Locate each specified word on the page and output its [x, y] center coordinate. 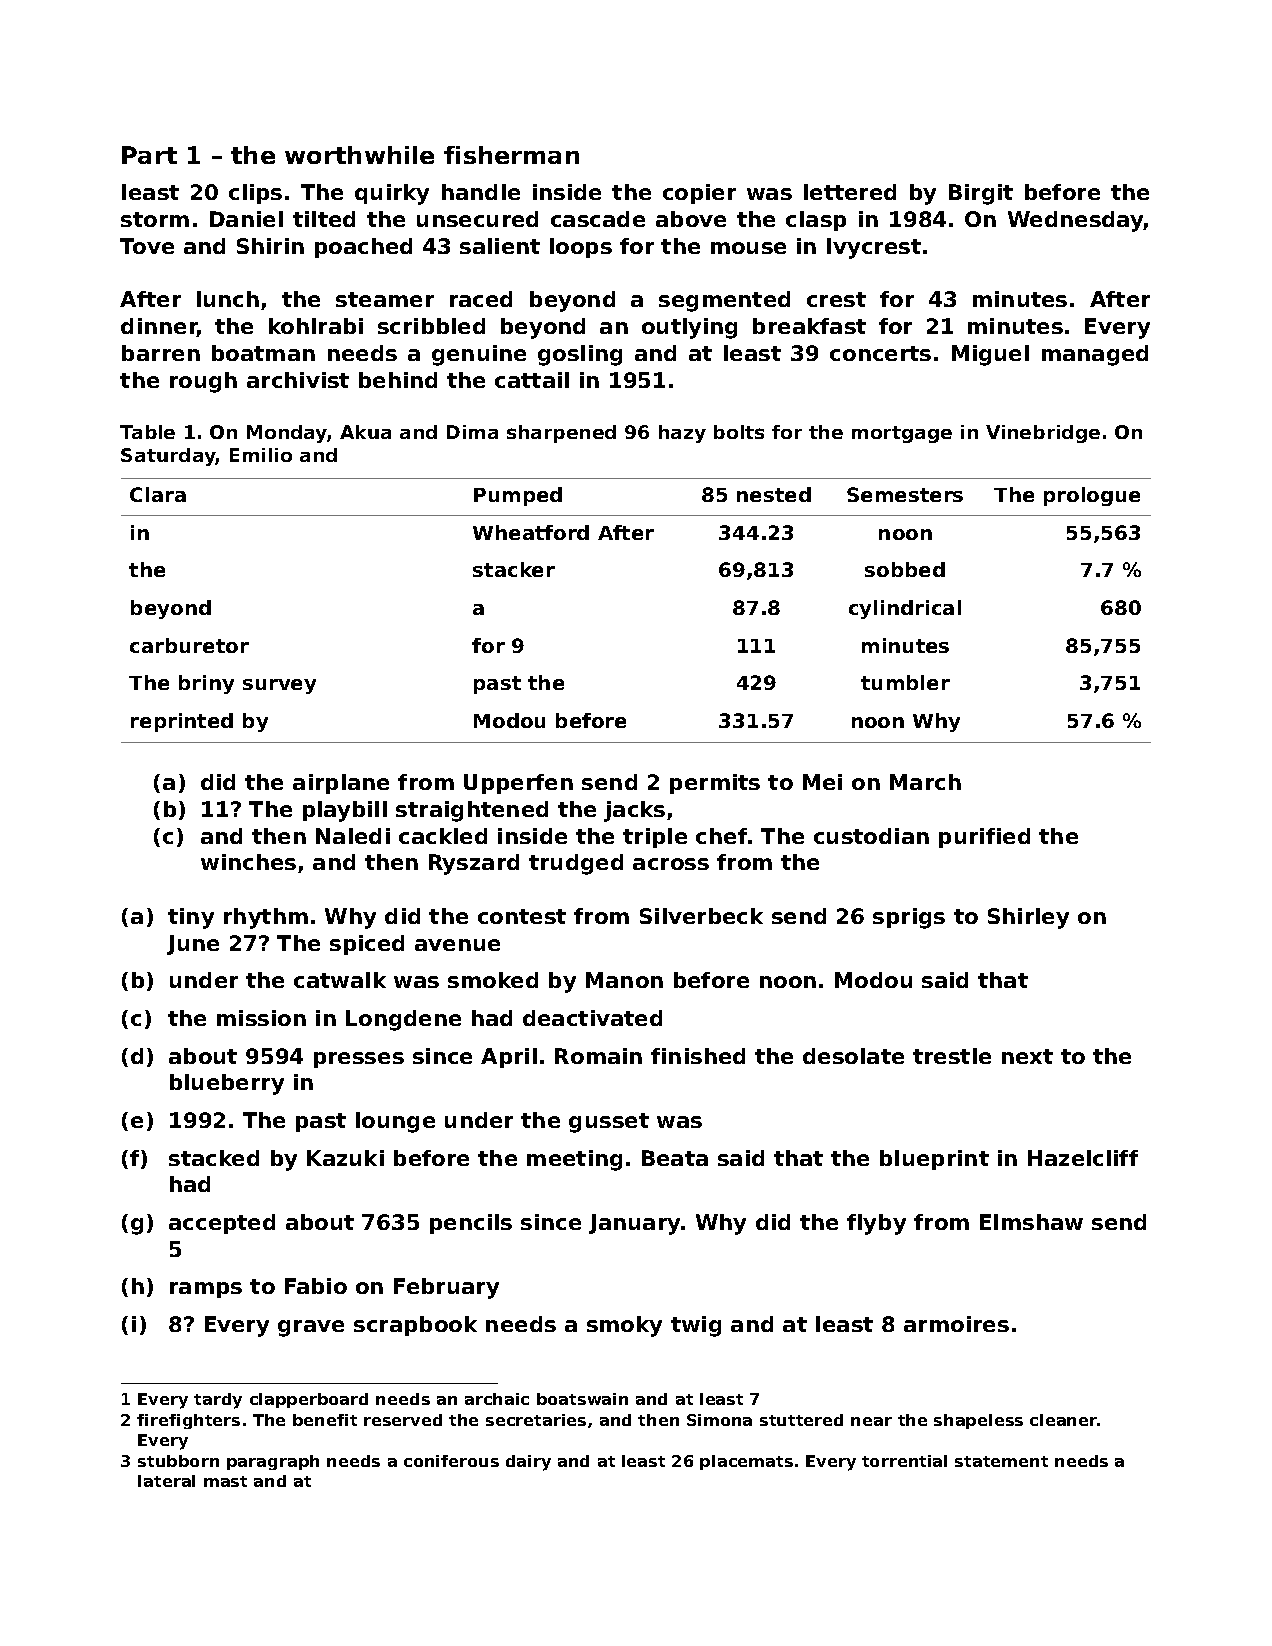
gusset [609, 1123]
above [691, 219]
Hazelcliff [1083, 1158]
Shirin [270, 246]
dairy [528, 1463]
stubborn [178, 1461]
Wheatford [531, 532]
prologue [1092, 496]
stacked [214, 1158]
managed [1095, 355]
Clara [158, 494]
